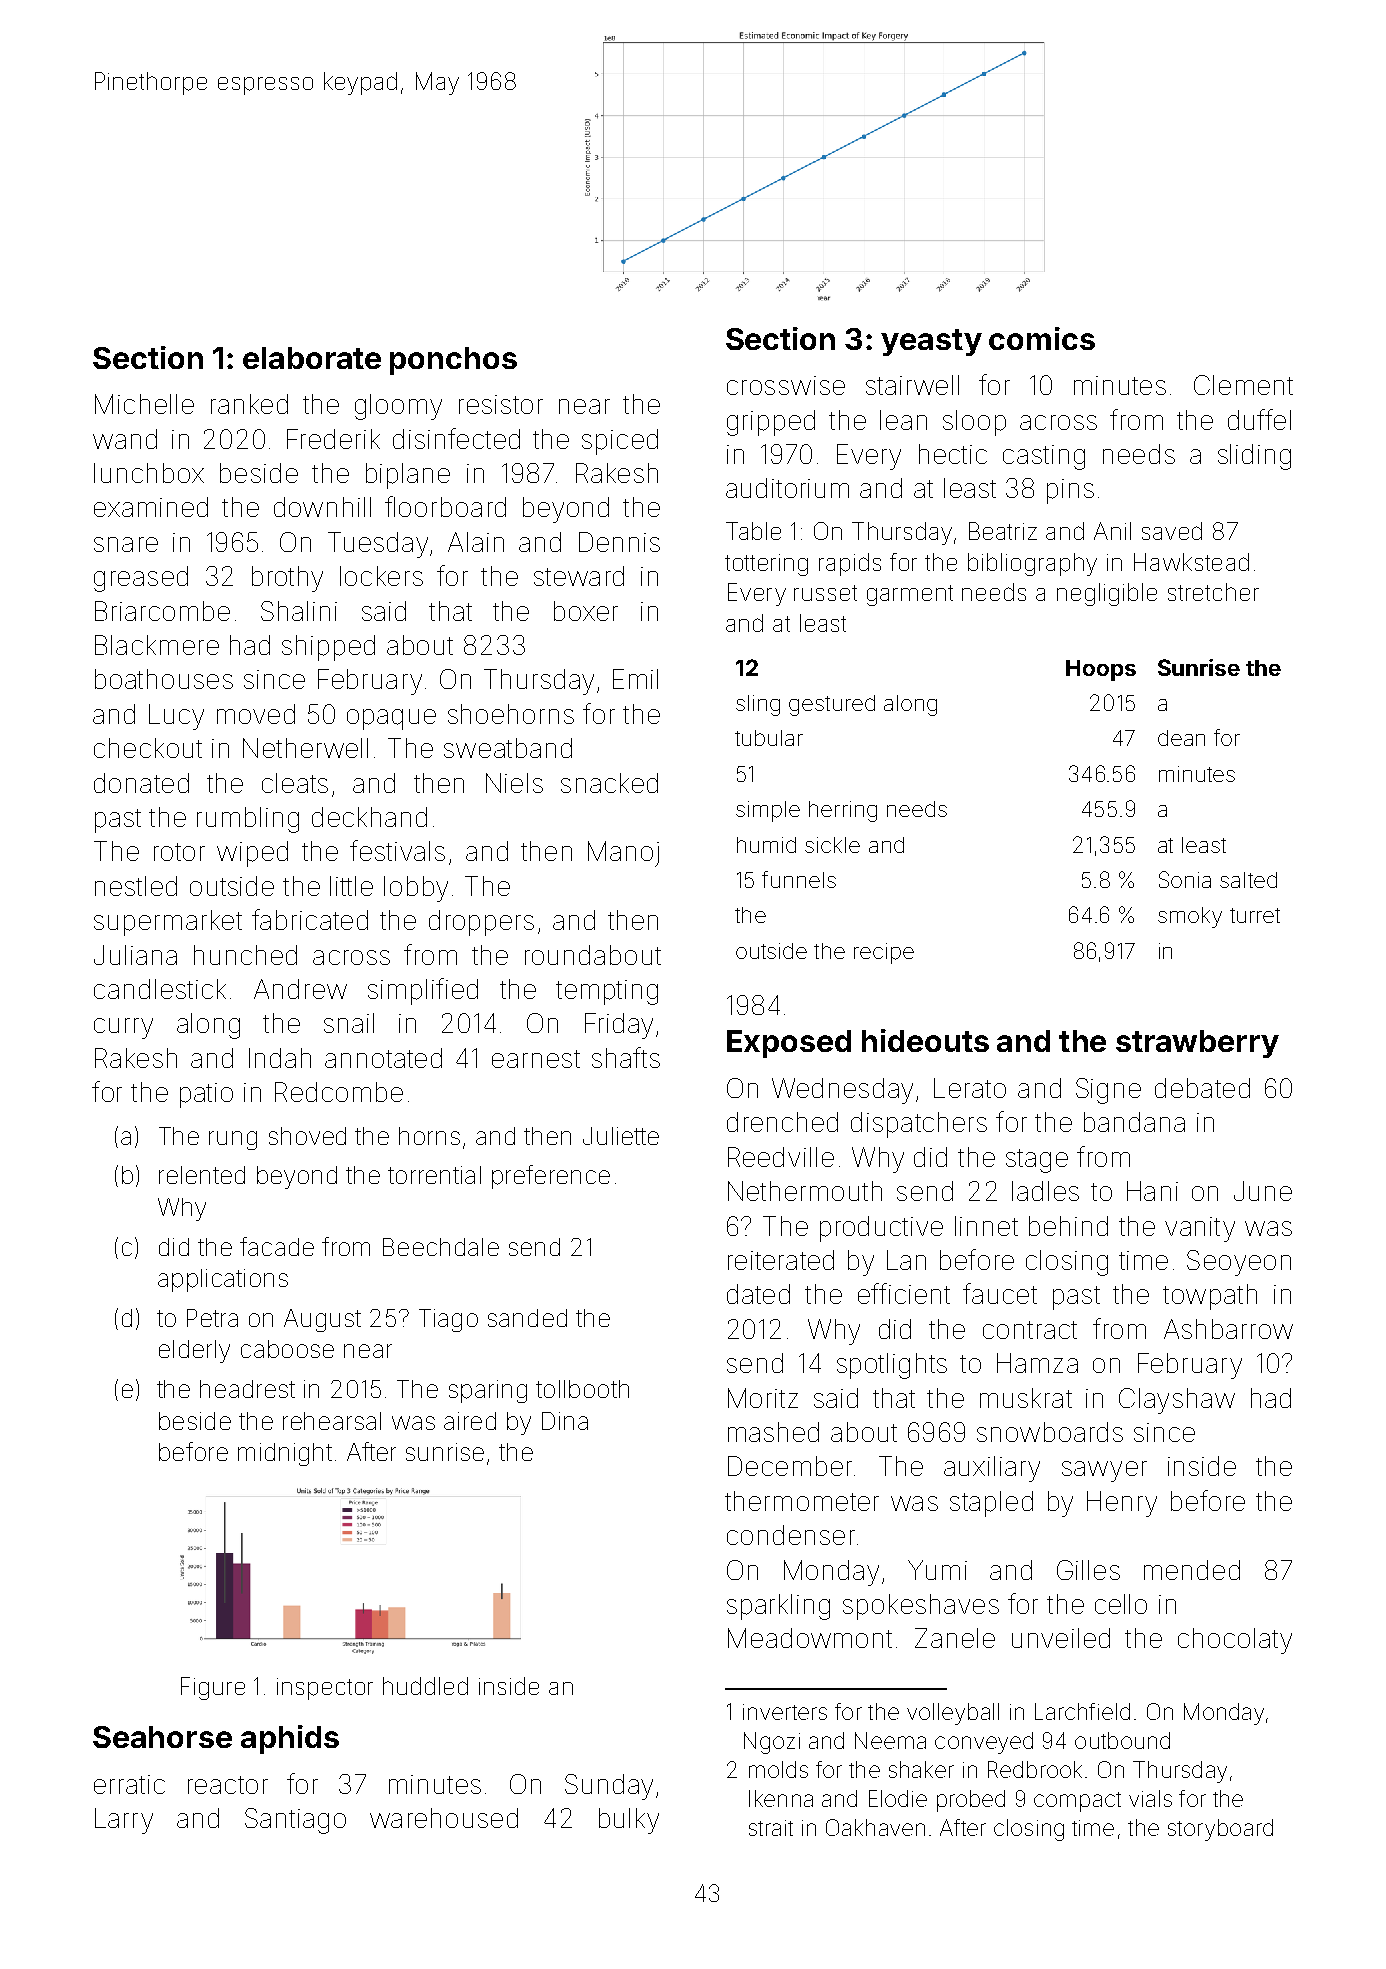  Describe the element at coordinates (124, 1821) in the screenshot. I see `Larry` at that location.
